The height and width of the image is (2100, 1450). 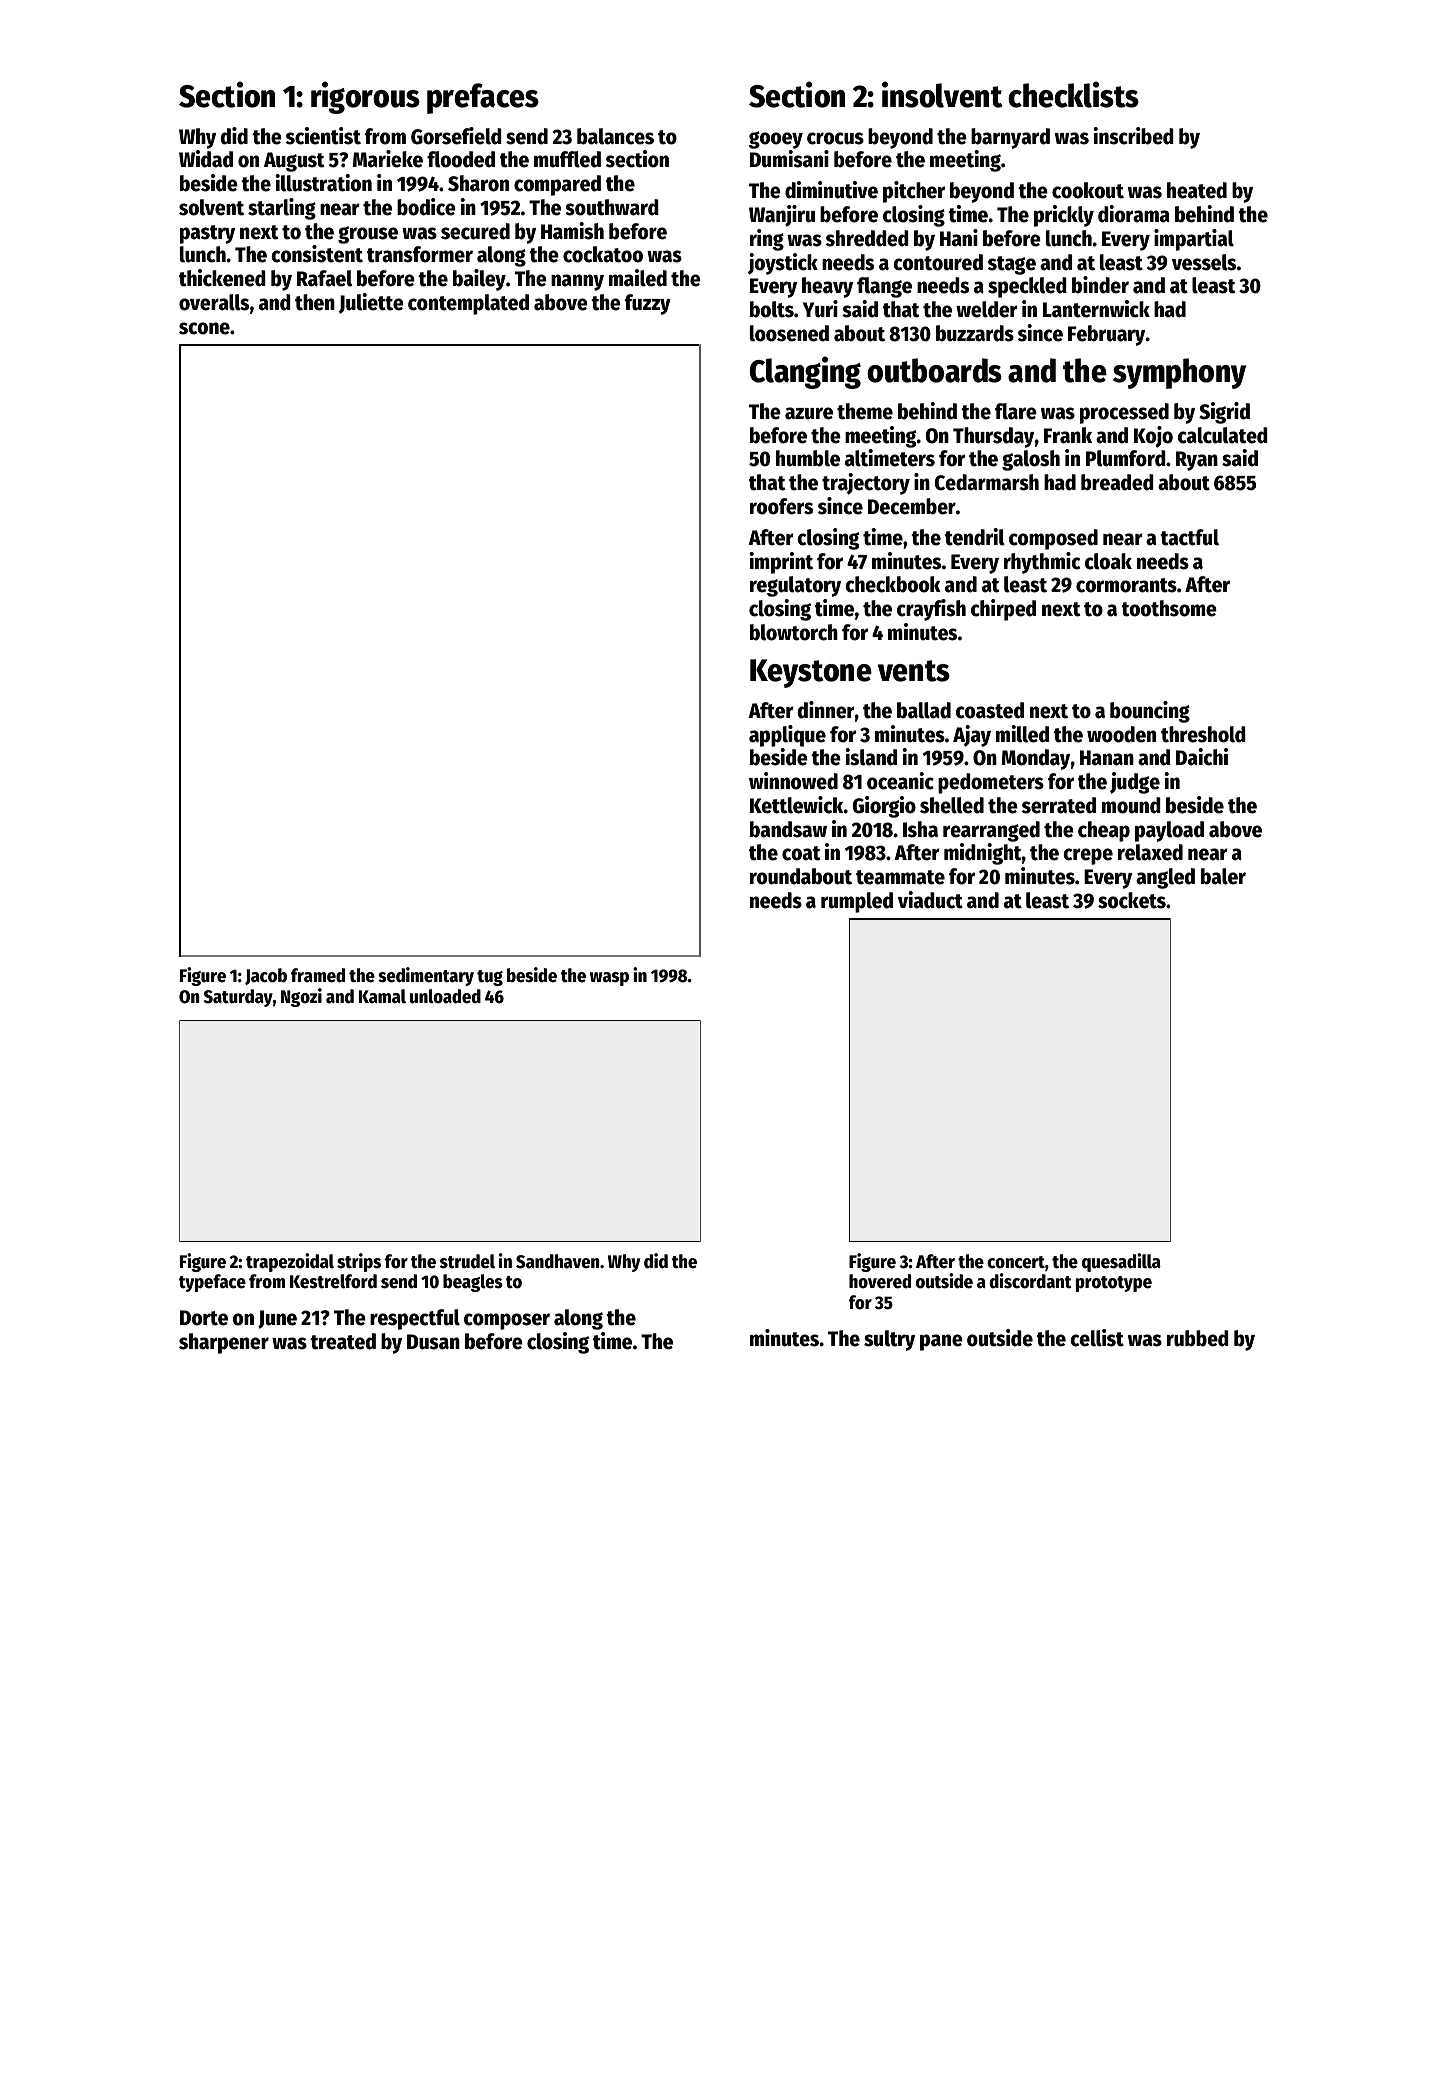 What do you see at coordinates (820, 309) in the image?
I see `Yuri` at bounding box center [820, 309].
